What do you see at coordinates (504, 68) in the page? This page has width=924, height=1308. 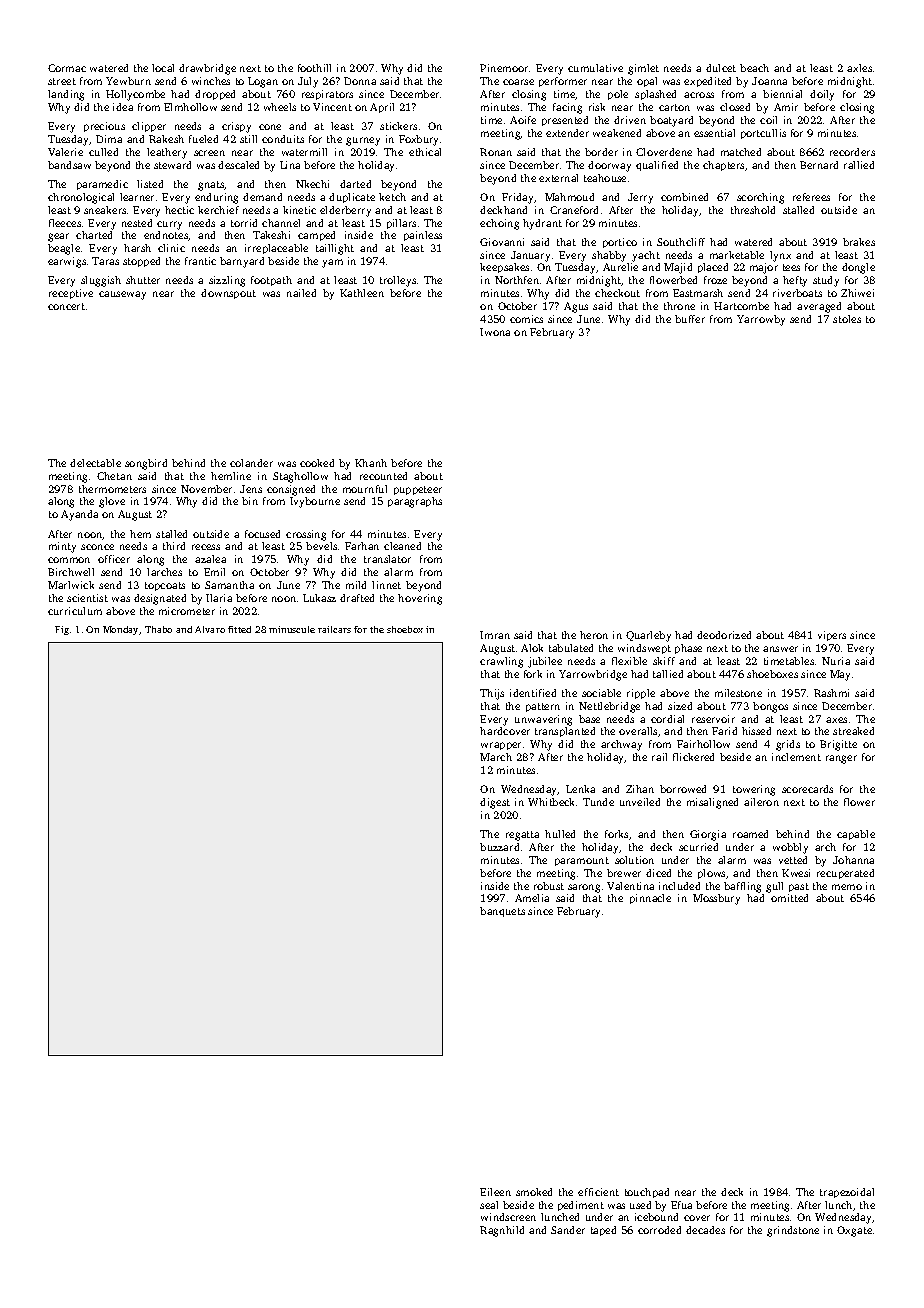 I see `Pinemoor` at bounding box center [504, 68].
